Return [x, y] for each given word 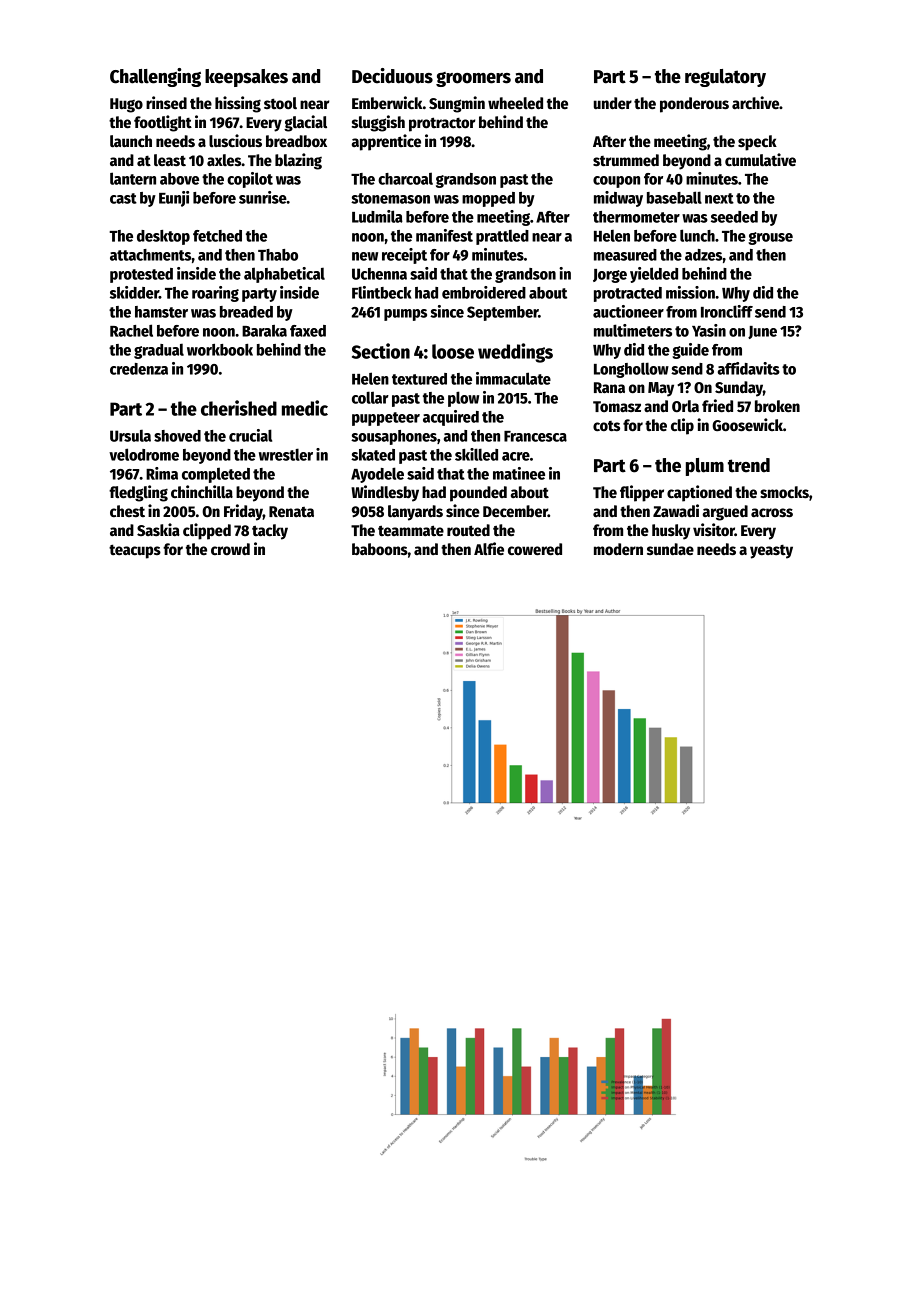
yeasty [771, 552]
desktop [163, 237]
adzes [704, 255]
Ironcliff [727, 311]
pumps [405, 315]
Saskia [158, 529]
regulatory [725, 78]
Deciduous [392, 76]
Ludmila [377, 216]
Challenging [155, 77]
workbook [220, 350]
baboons [380, 549]
